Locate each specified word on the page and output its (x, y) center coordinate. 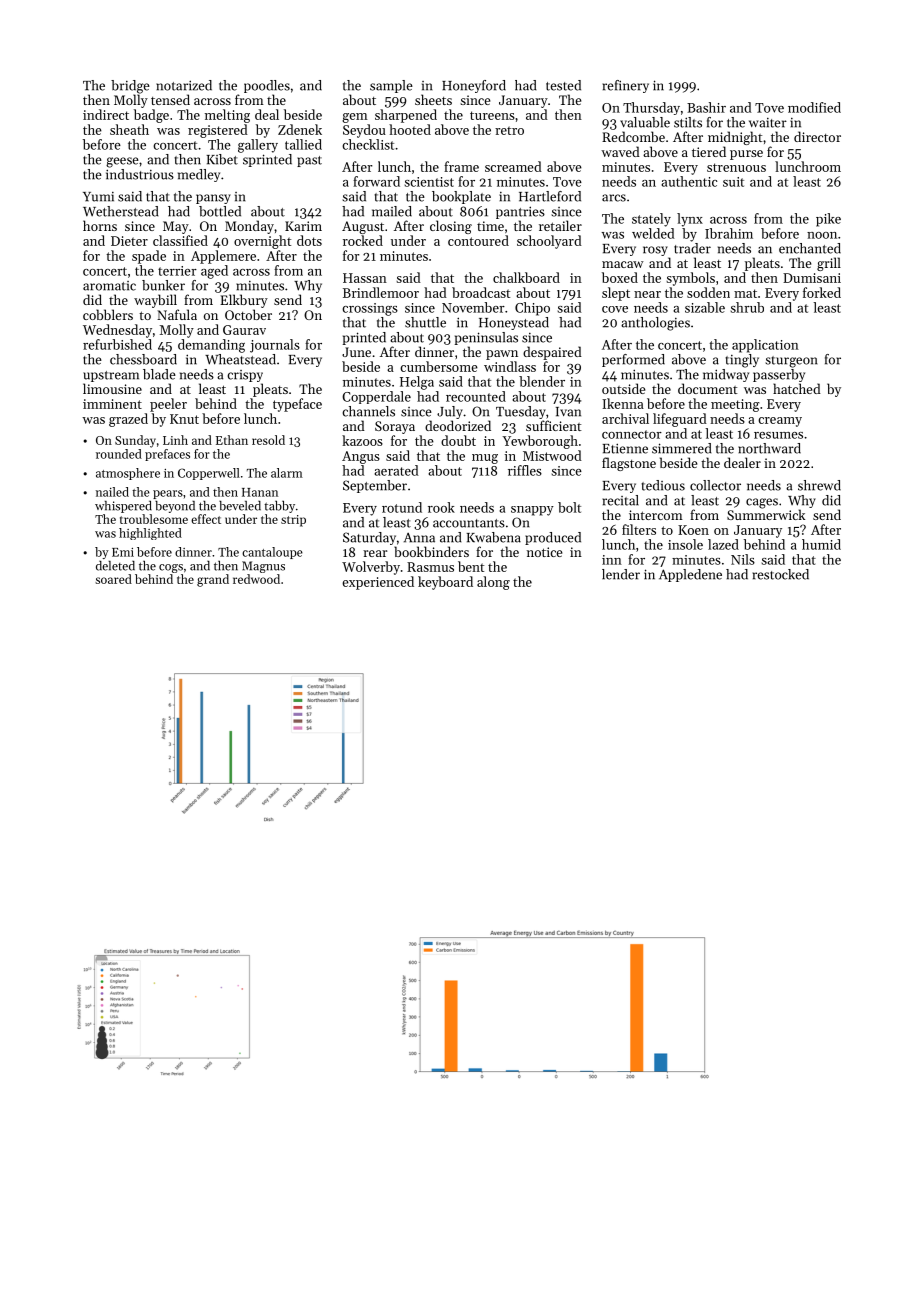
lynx (690, 220)
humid (821, 544)
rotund (402, 507)
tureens (492, 115)
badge (151, 116)
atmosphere (128, 474)
